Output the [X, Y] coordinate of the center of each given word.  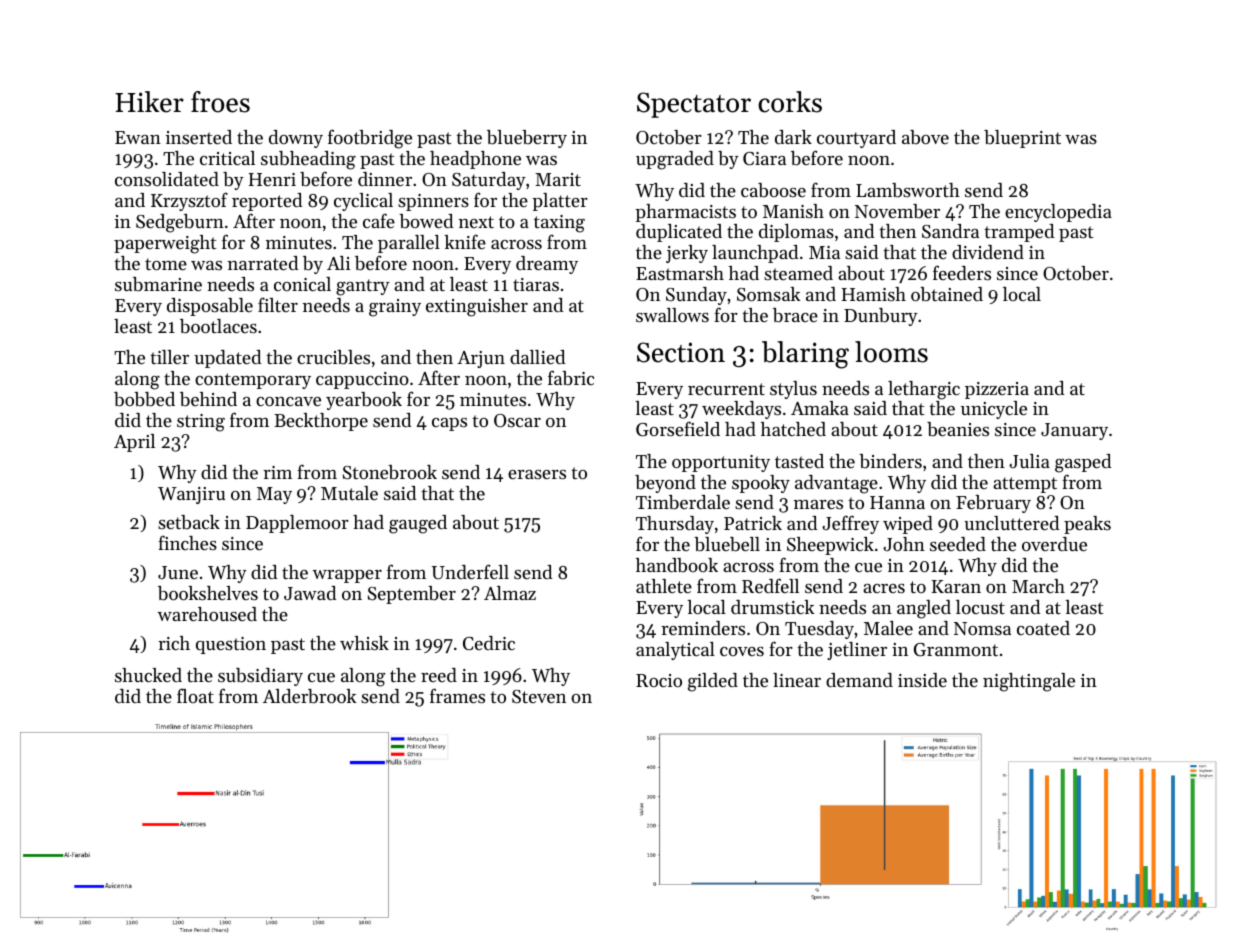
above [925, 137]
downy [296, 139]
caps [449, 424]
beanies [958, 429]
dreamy [547, 265]
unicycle [994, 410]
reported [267, 202]
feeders [962, 272]
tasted [799, 461]
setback [189, 522]
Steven [539, 697]
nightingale [1029, 682]
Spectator [694, 105]
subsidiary [260, 677]
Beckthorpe [321, 422]
